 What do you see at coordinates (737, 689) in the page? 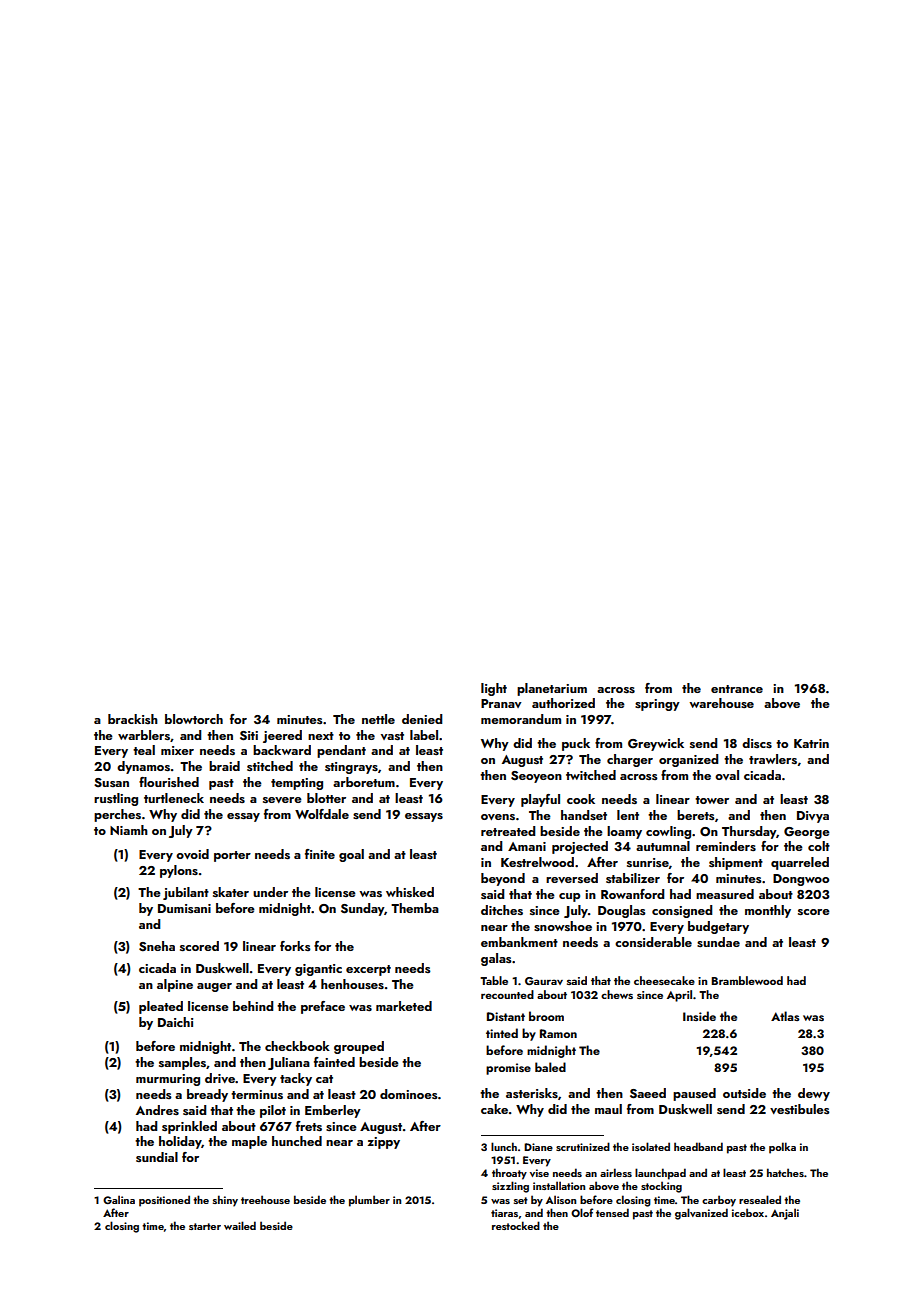
I see `entrance` at bounding box center [737, 689].
